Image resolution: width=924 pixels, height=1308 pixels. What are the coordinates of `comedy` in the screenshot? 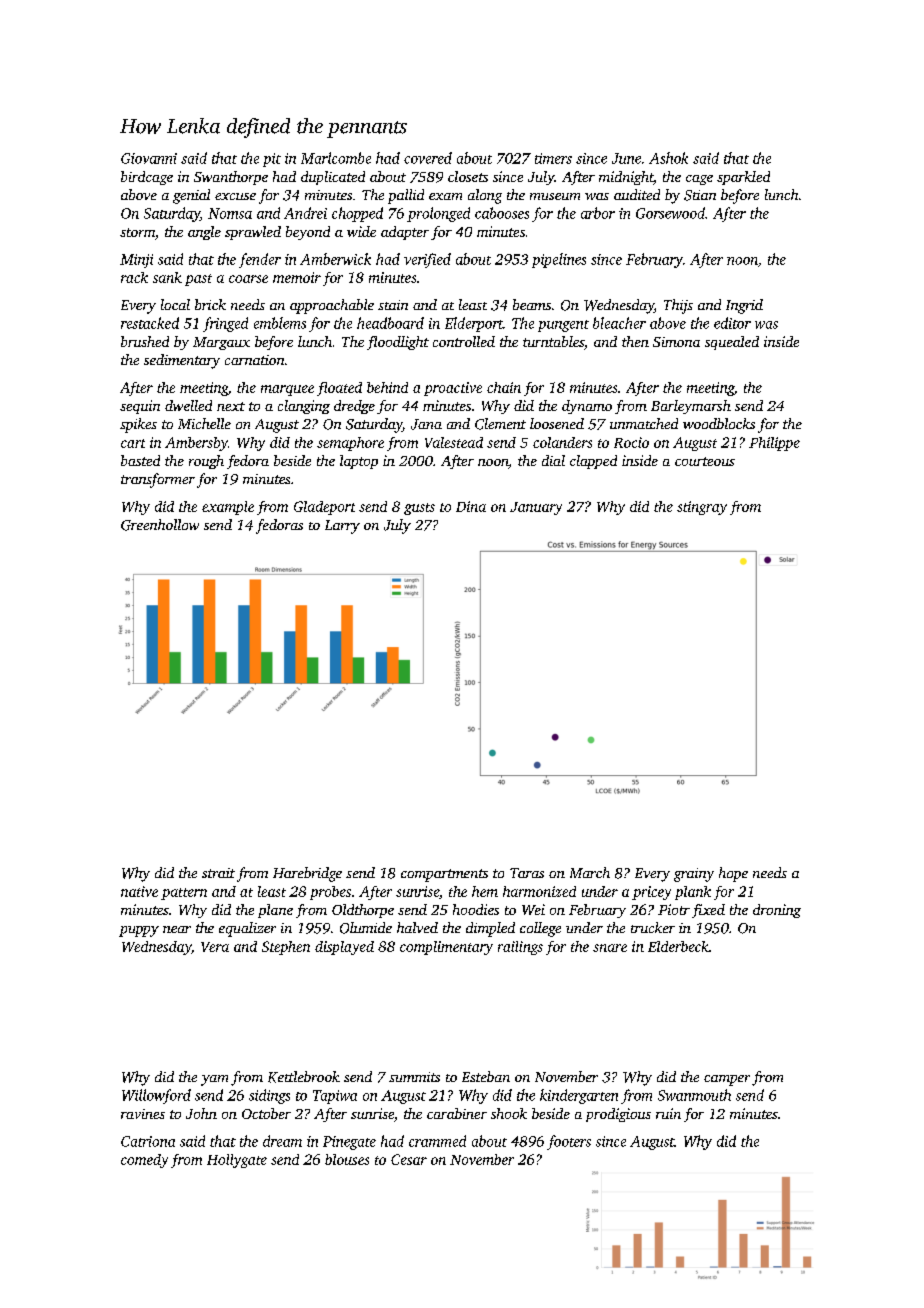 It's located at (144, 1161).
